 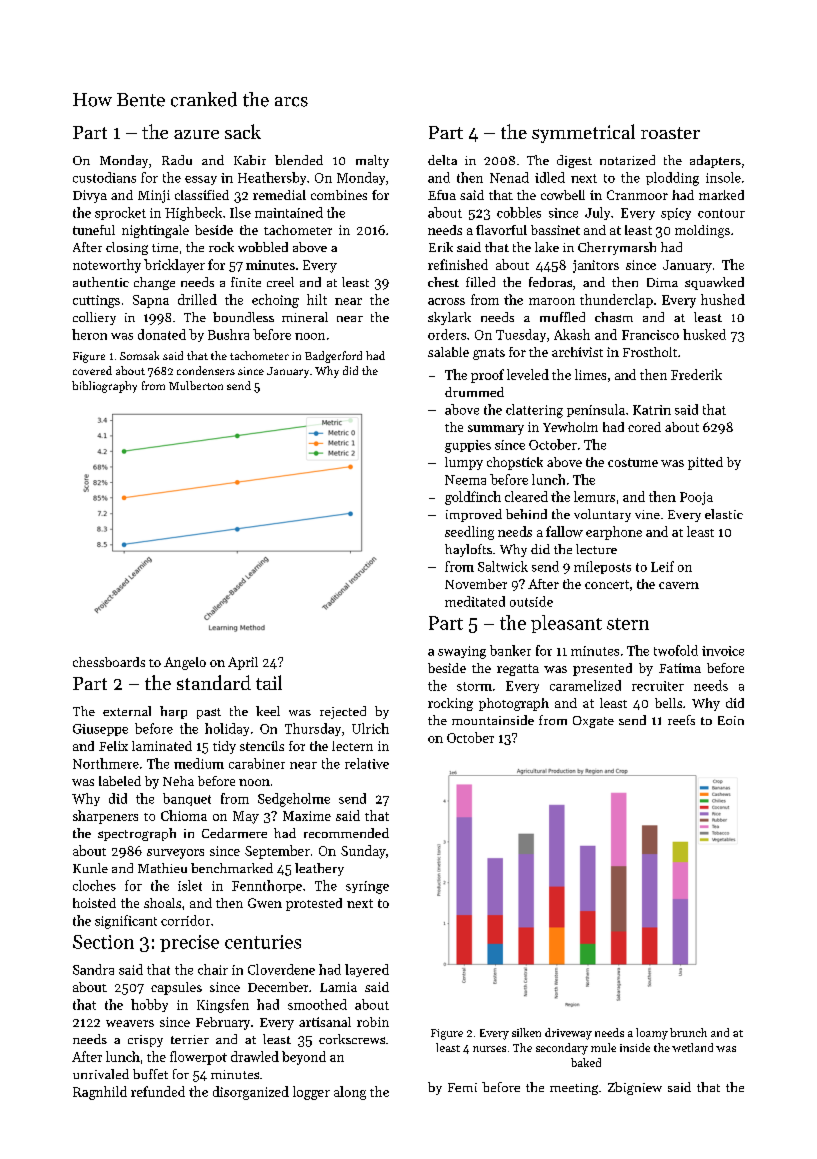 I want to click on meditated, so click(x=475, y=601).
